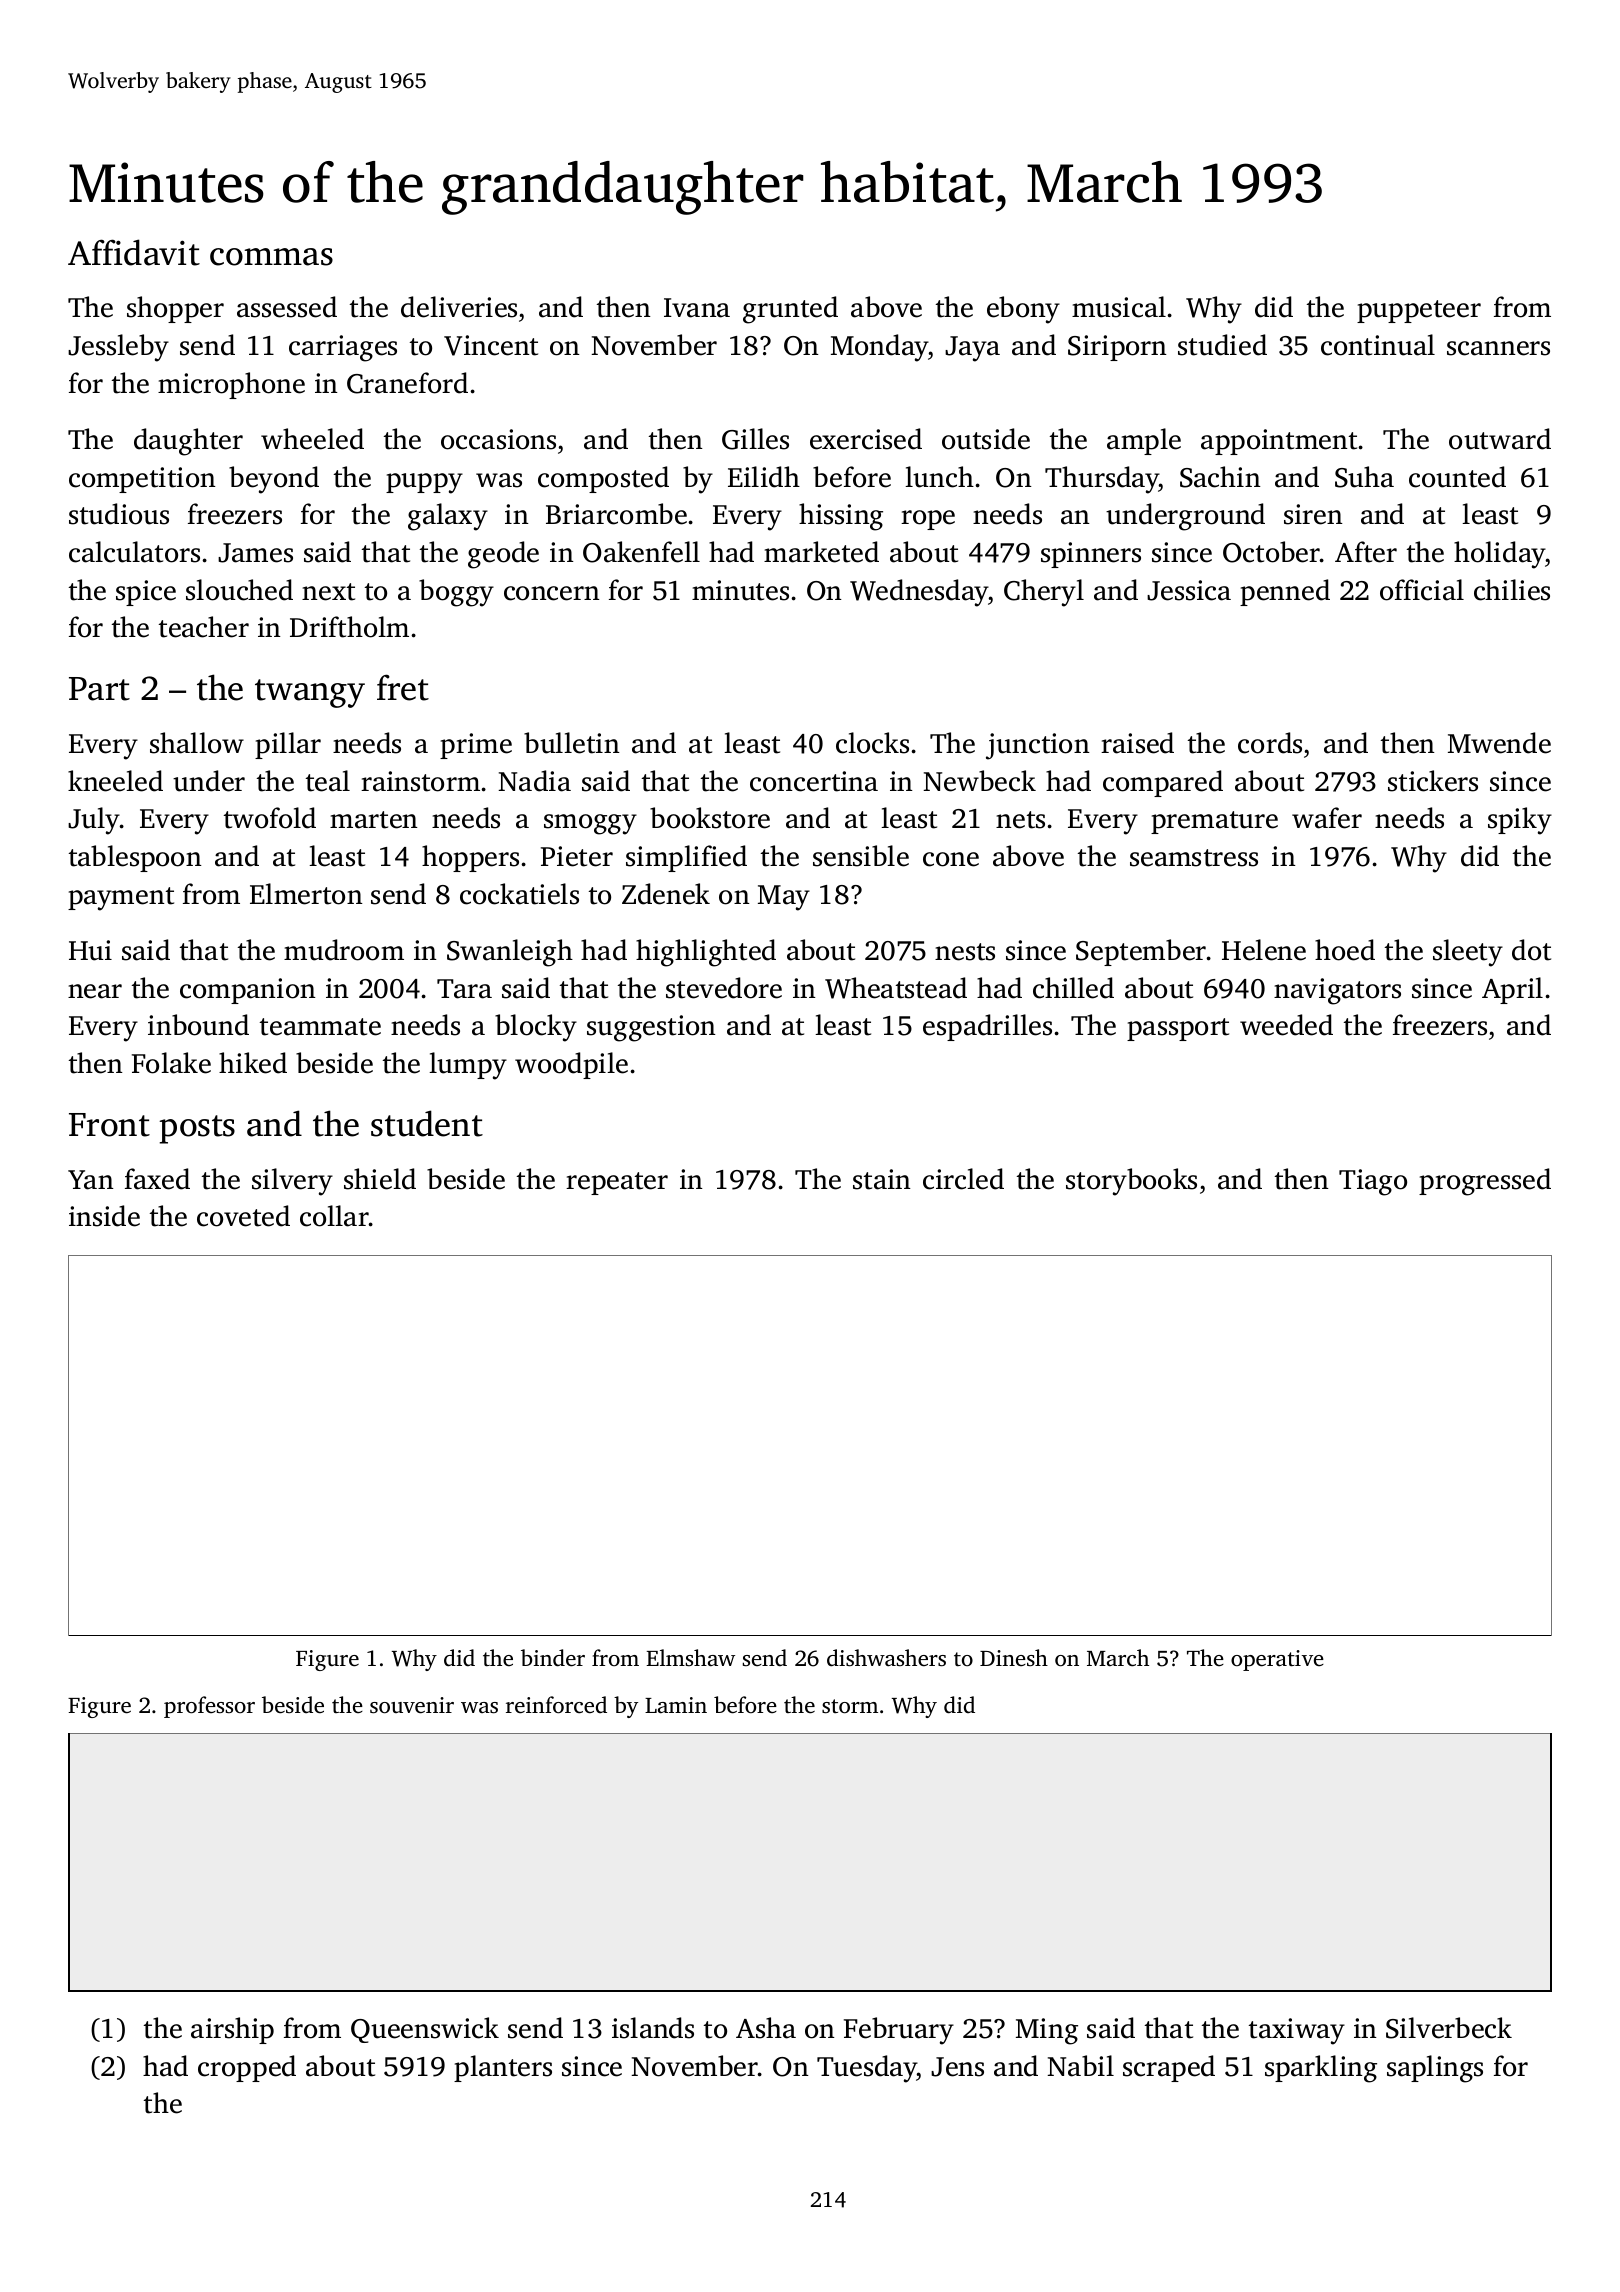 This document has width=1620, height=2292. Describe the element at coordinates (271, 257) in the document. I see `commas` at that location.
